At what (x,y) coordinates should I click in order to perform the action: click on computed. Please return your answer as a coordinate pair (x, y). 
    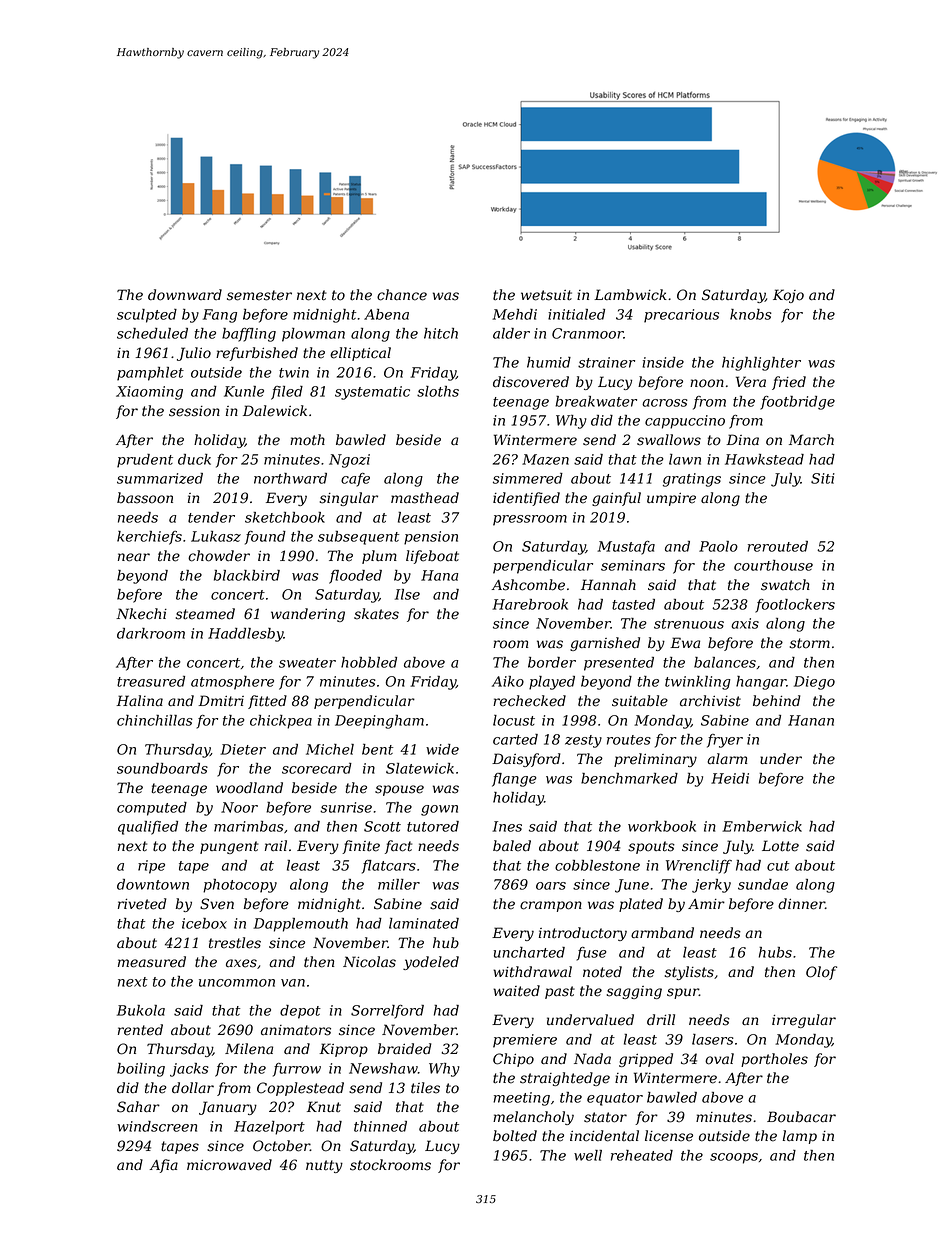
    Looking at the image, I should click on (152, 809).
